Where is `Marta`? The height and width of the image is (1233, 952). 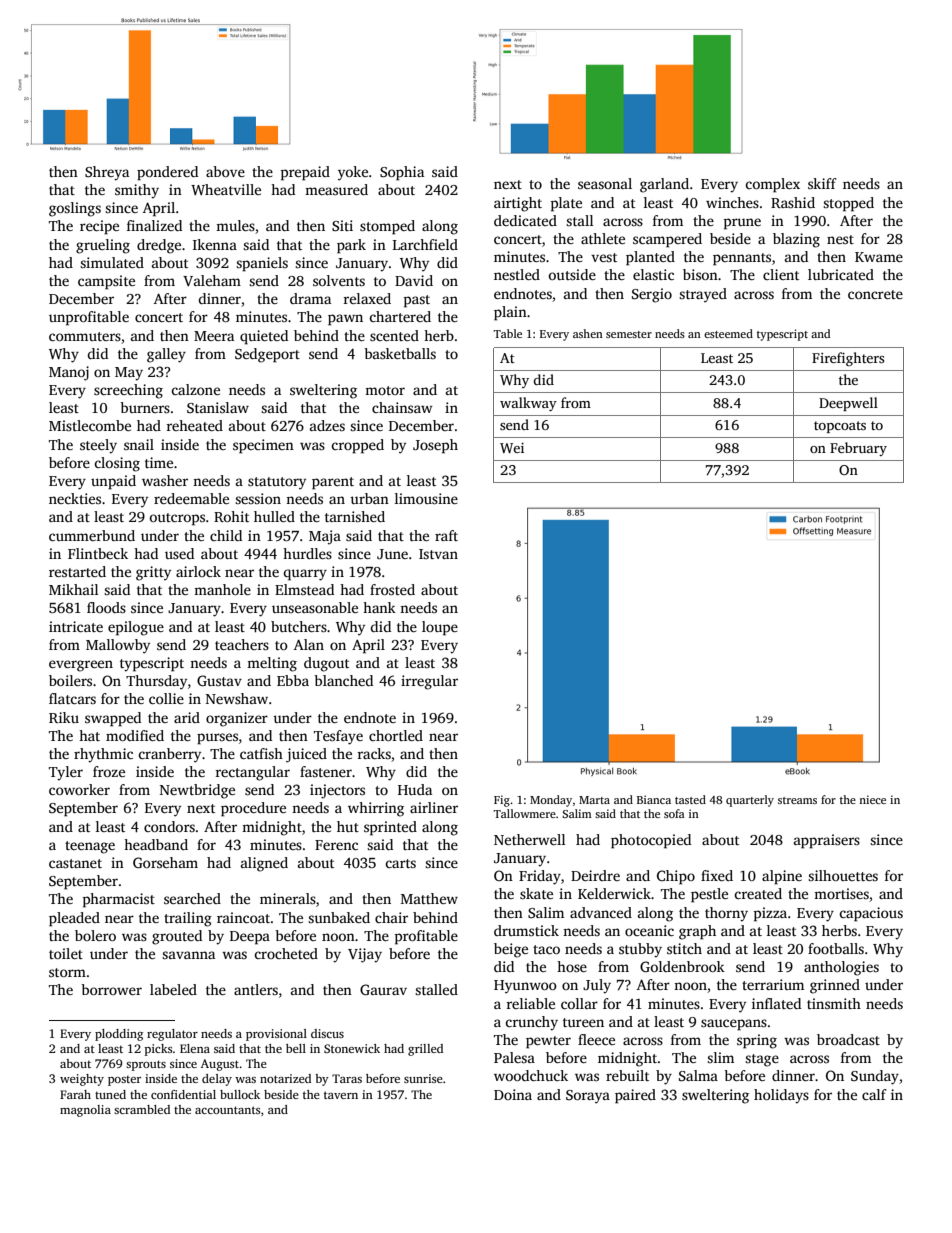 Marta is located at coordinates (594, 800).
